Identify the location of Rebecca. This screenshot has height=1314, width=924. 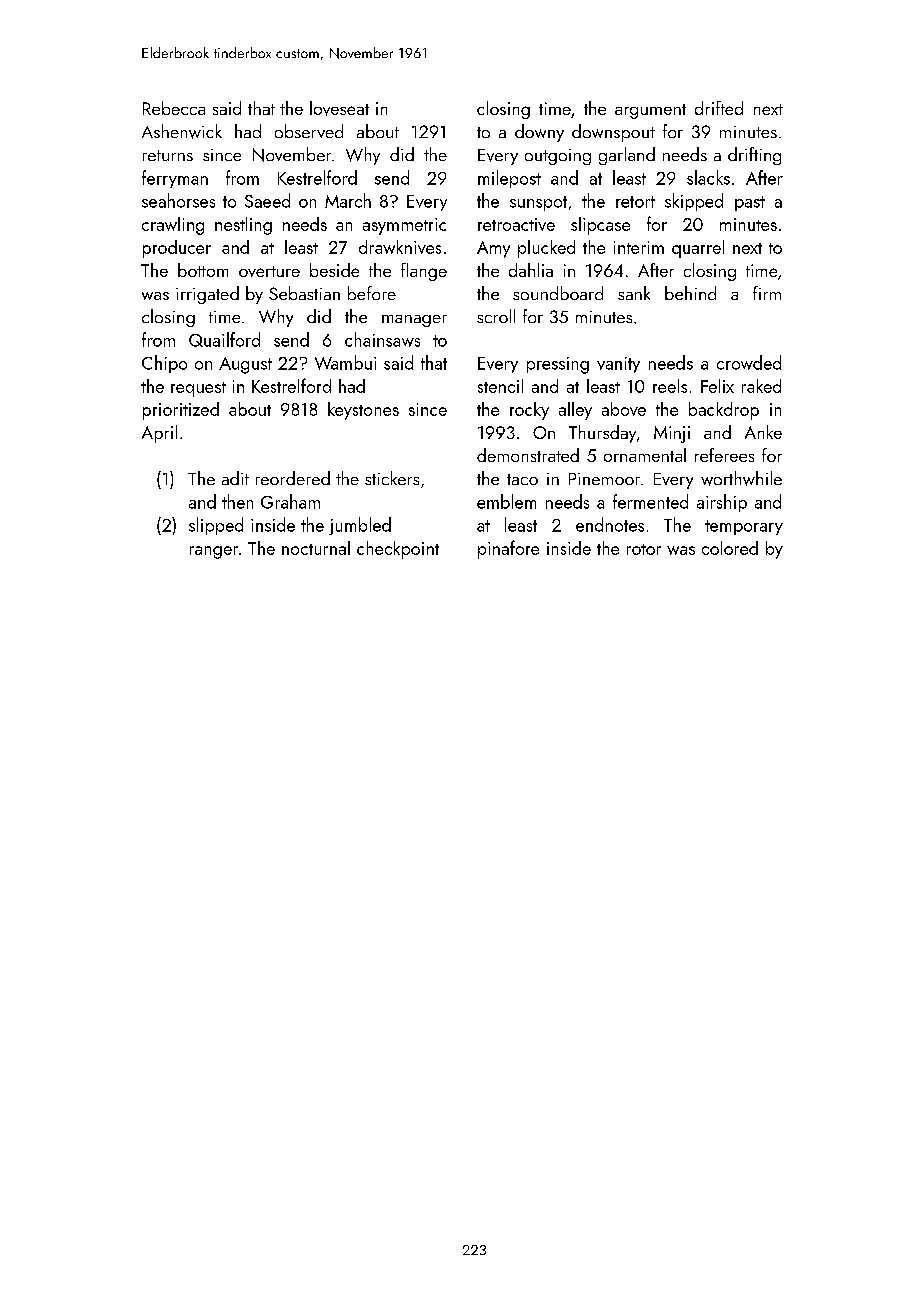
(174, 108).
